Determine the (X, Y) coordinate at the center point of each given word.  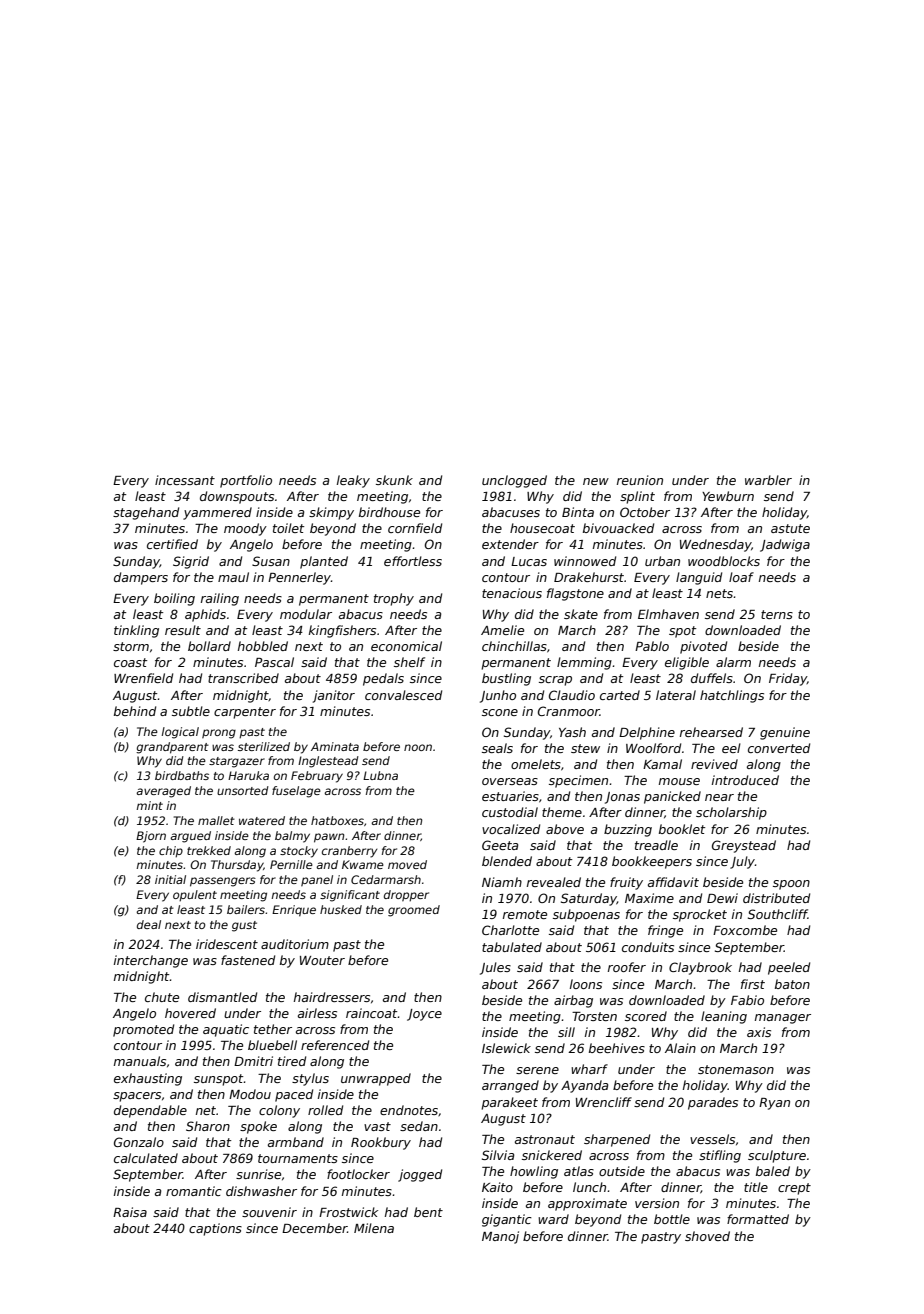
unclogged (514, 481)
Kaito (497, 1187)
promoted (143, 1030)
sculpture (777, 1156)
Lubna (380, 775)
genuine (785, 733)
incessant (185, 480)
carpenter (245, 713)
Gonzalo (139, 1142)
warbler (768, 480)
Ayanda (584, 1086)
